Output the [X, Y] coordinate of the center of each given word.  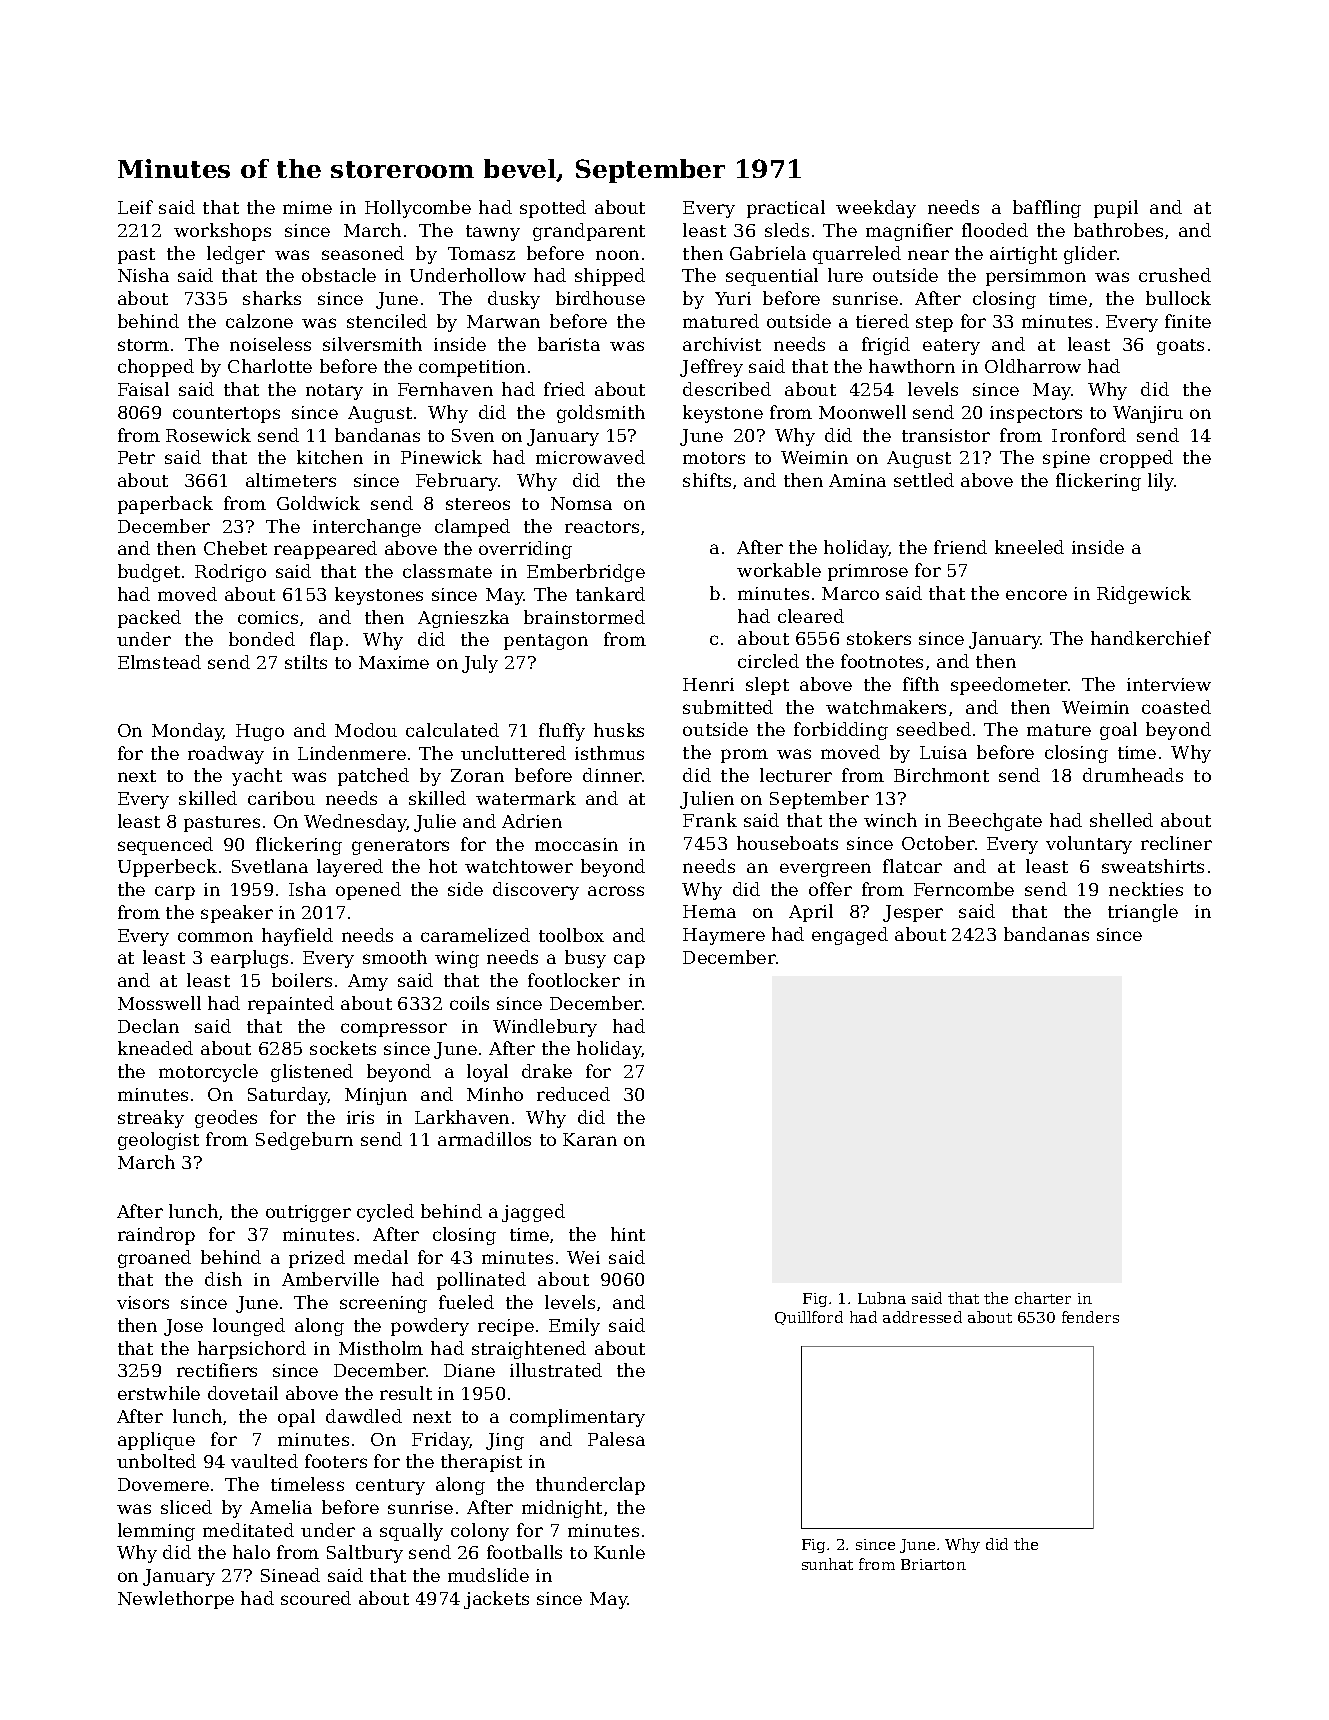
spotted [553, 209]
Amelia [281, 1507]
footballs [524, 1552]
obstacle [339, 275]
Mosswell [159, 1003]
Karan [590, 1139]
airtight [1023, 255]
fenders [1090, 1317]
